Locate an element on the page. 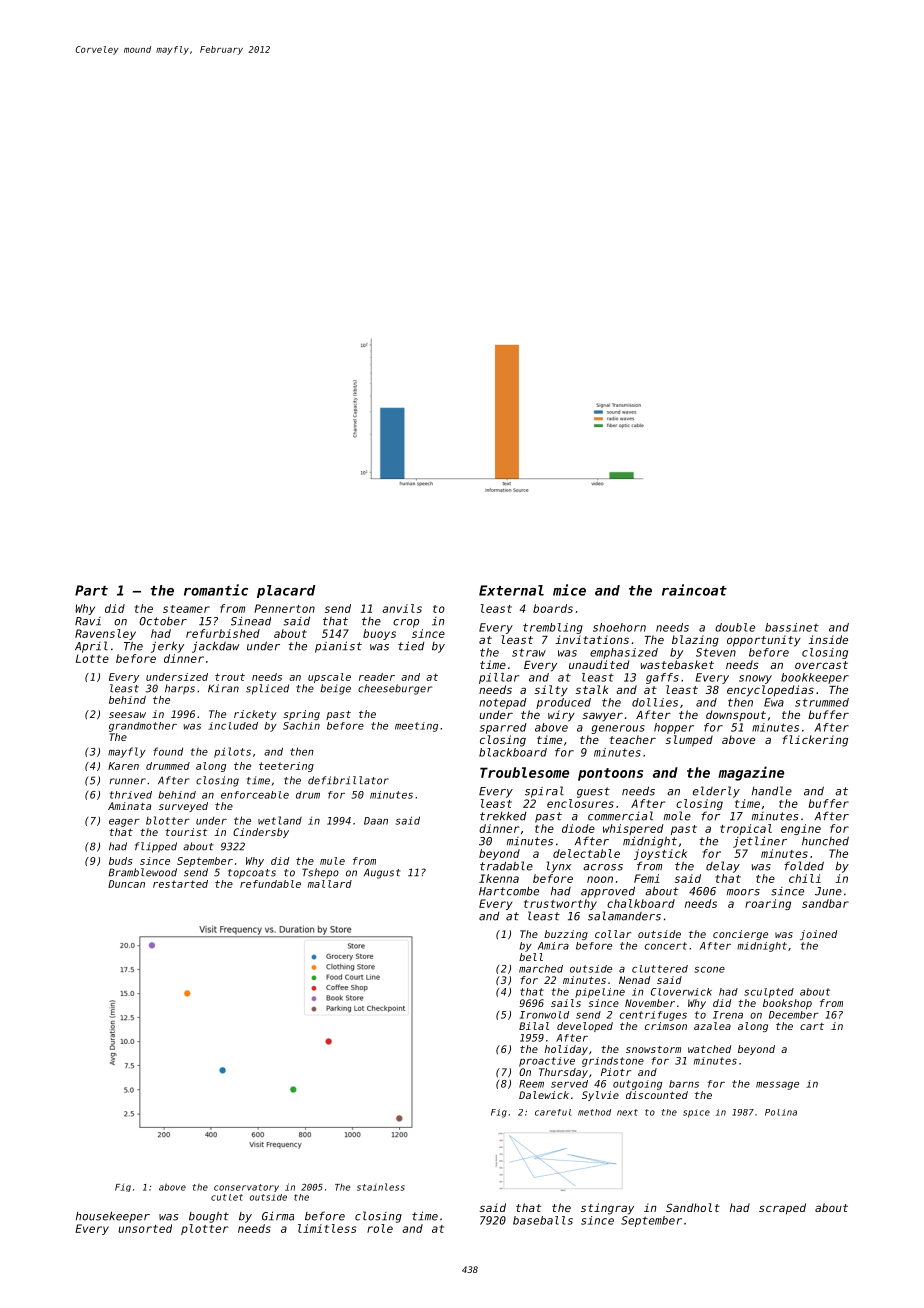 This image has width=924, height=1308. careful is located at coordinates (553, 1112).
